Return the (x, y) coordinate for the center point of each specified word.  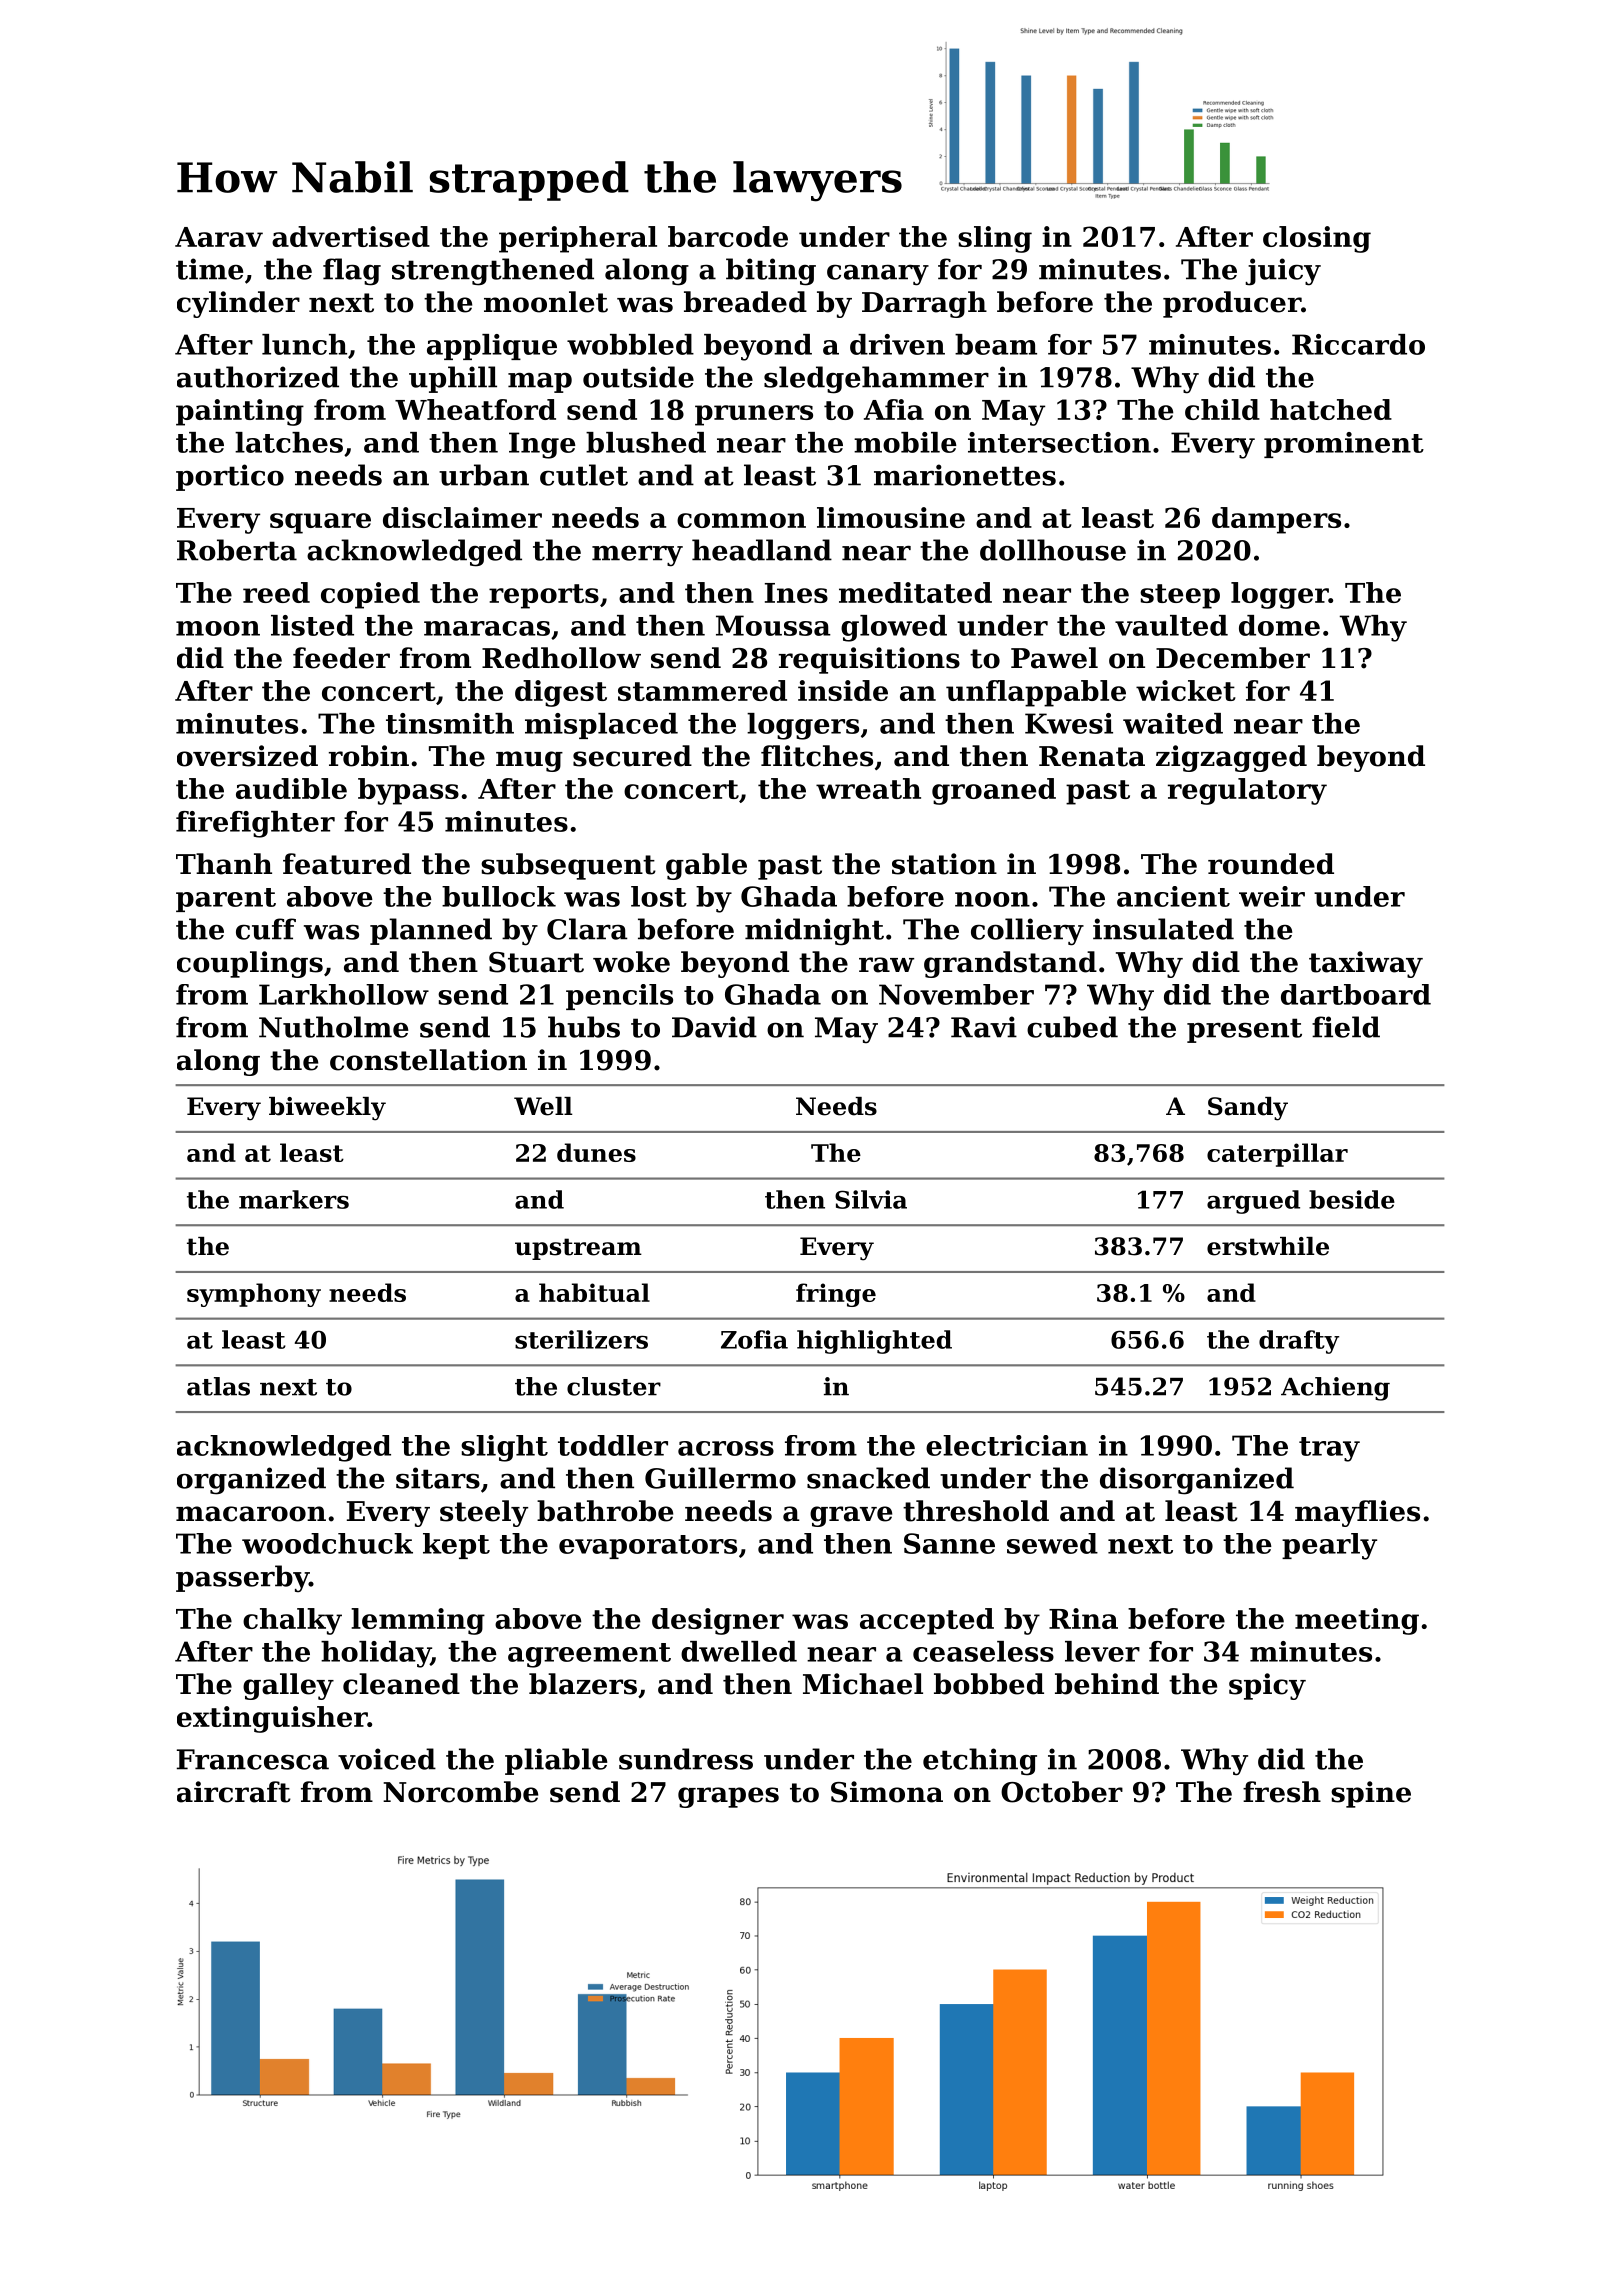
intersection (1059, 442)
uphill (453, 379)
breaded (745, 302)
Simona (887, 1792)
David (714, 1027)
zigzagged (1231, 758)
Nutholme (333, 1027)
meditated (915, 592)
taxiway (1366, 964)
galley (288, 1686)
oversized (247, 756)
